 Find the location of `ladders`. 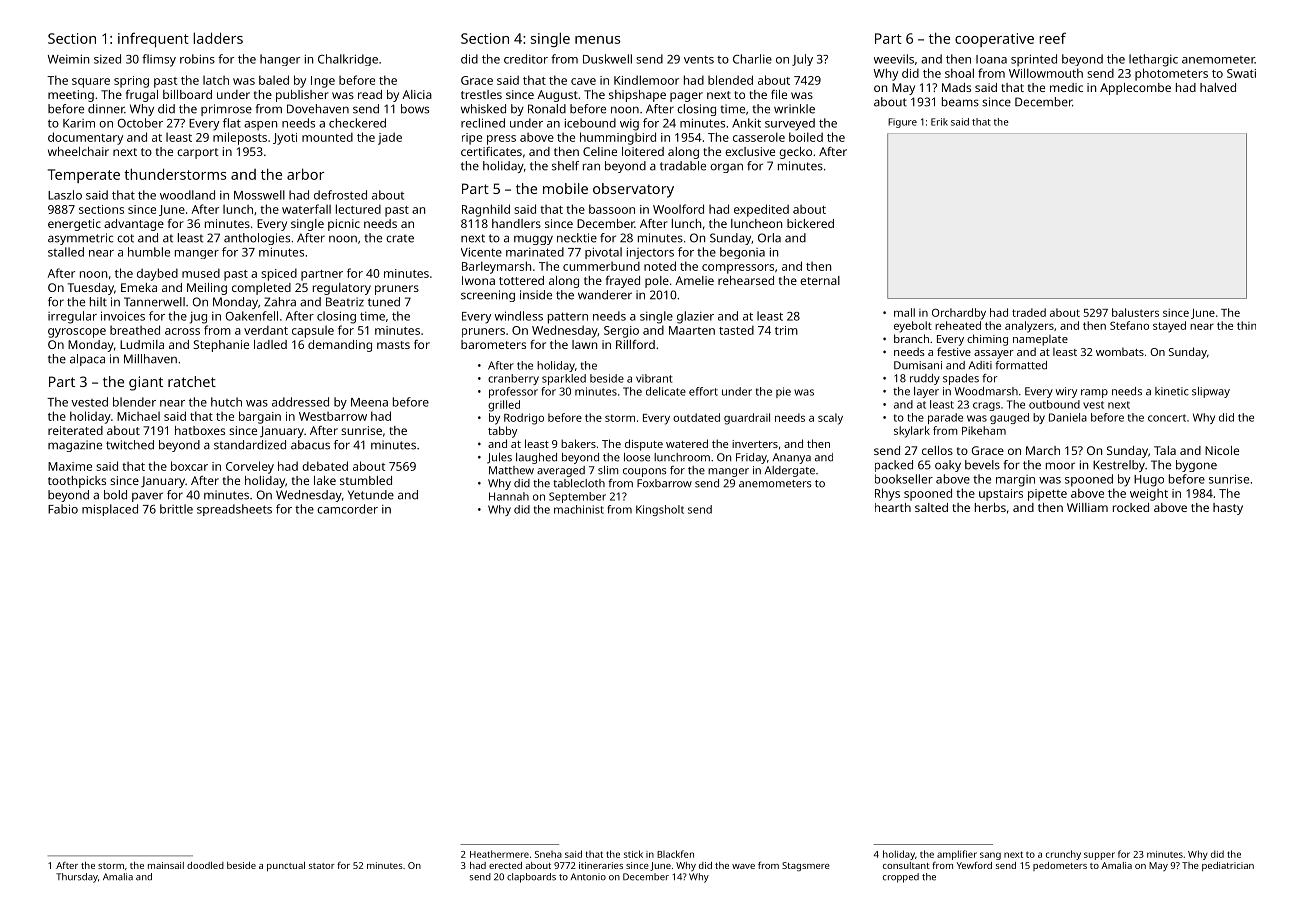

ladders is located at coordinates (218, 38).
